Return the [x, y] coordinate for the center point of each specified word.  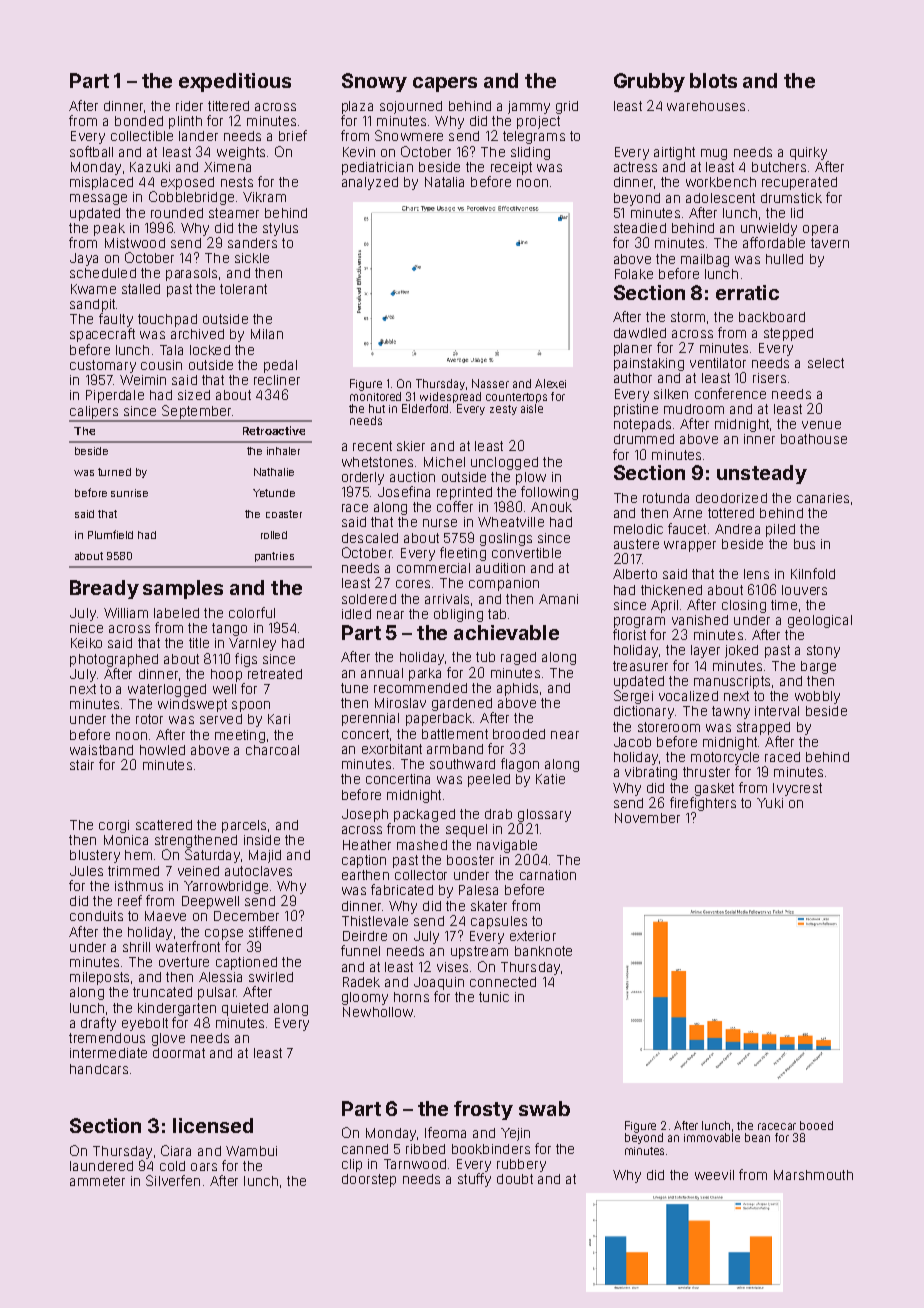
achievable [506, 632]
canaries [823, 498]
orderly [363, 478]
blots [713, 80]
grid [567, 107]
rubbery [521, 1165]
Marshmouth [813, 1175]
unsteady [762, 474]
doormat [179, 1053]
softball [91, 151]
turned [114, 472]
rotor [149, 719]
